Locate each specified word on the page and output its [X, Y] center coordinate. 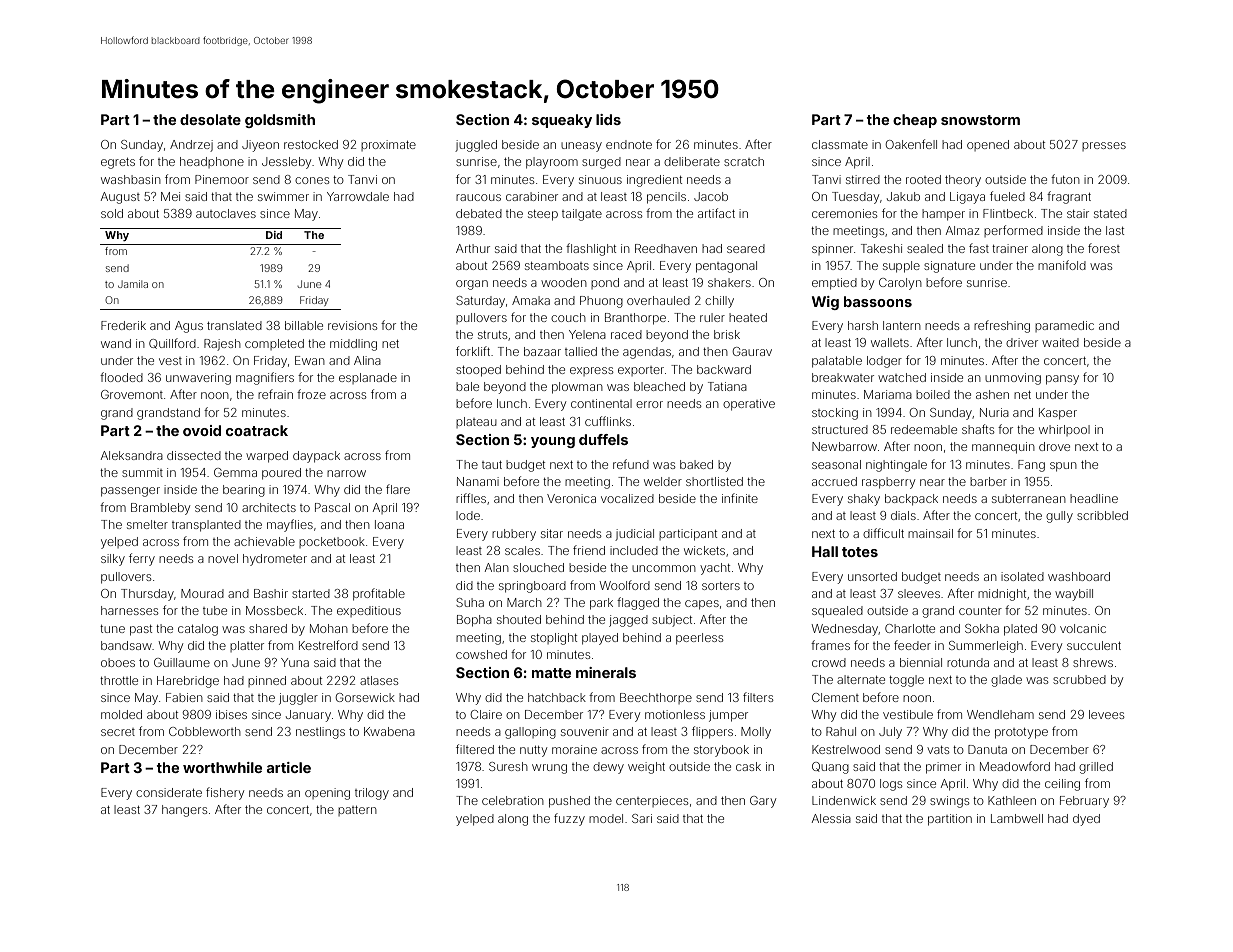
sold [112, 213]
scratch [744, 161]
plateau [476, 422]
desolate [210, 119]
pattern [357, 811]
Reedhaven [666, 248]
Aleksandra [132, 455]
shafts [978, 429]
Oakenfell [911, 144]
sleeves [919, 593]
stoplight [554, 639]
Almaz [962, 230]
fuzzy [569, 819]
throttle [119, 680]
